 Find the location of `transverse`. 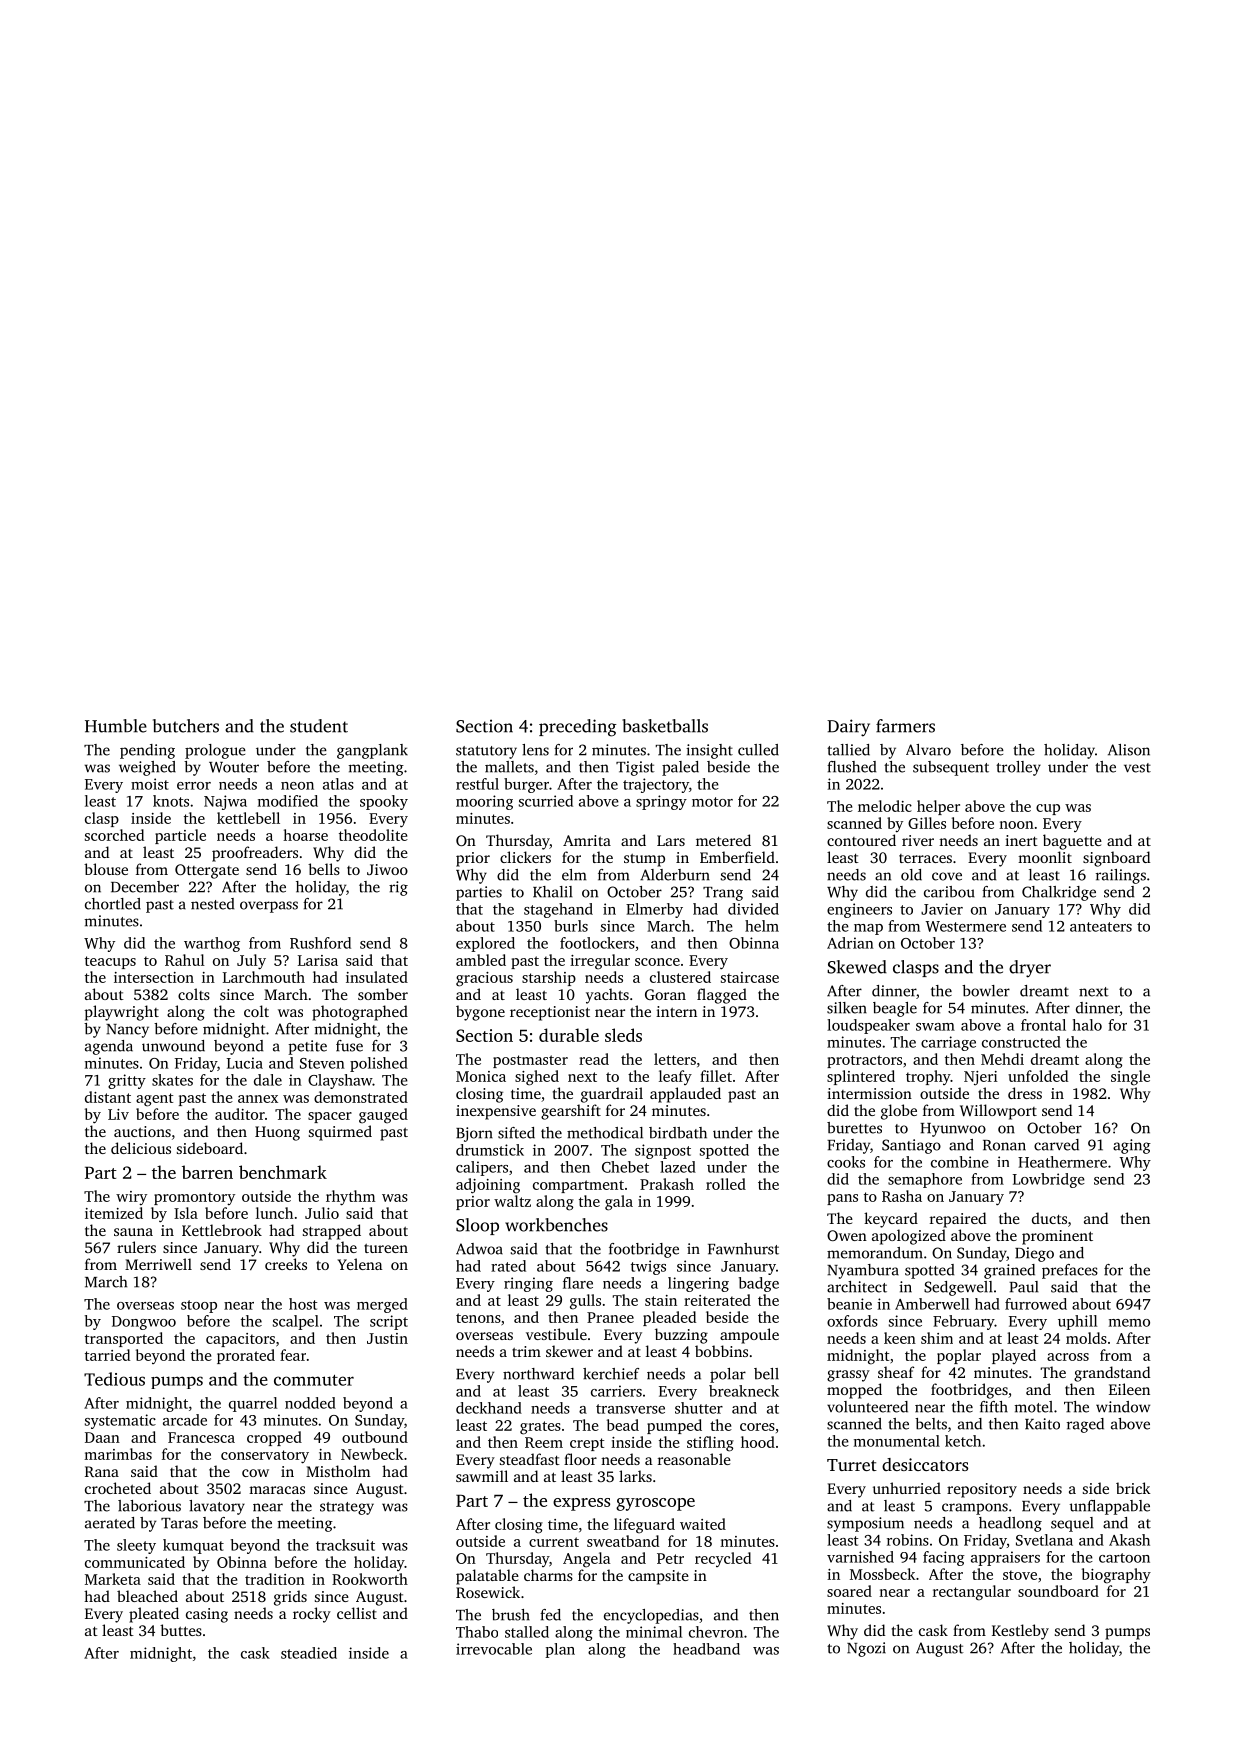

transverse is located at coordinates (630, 1409).
